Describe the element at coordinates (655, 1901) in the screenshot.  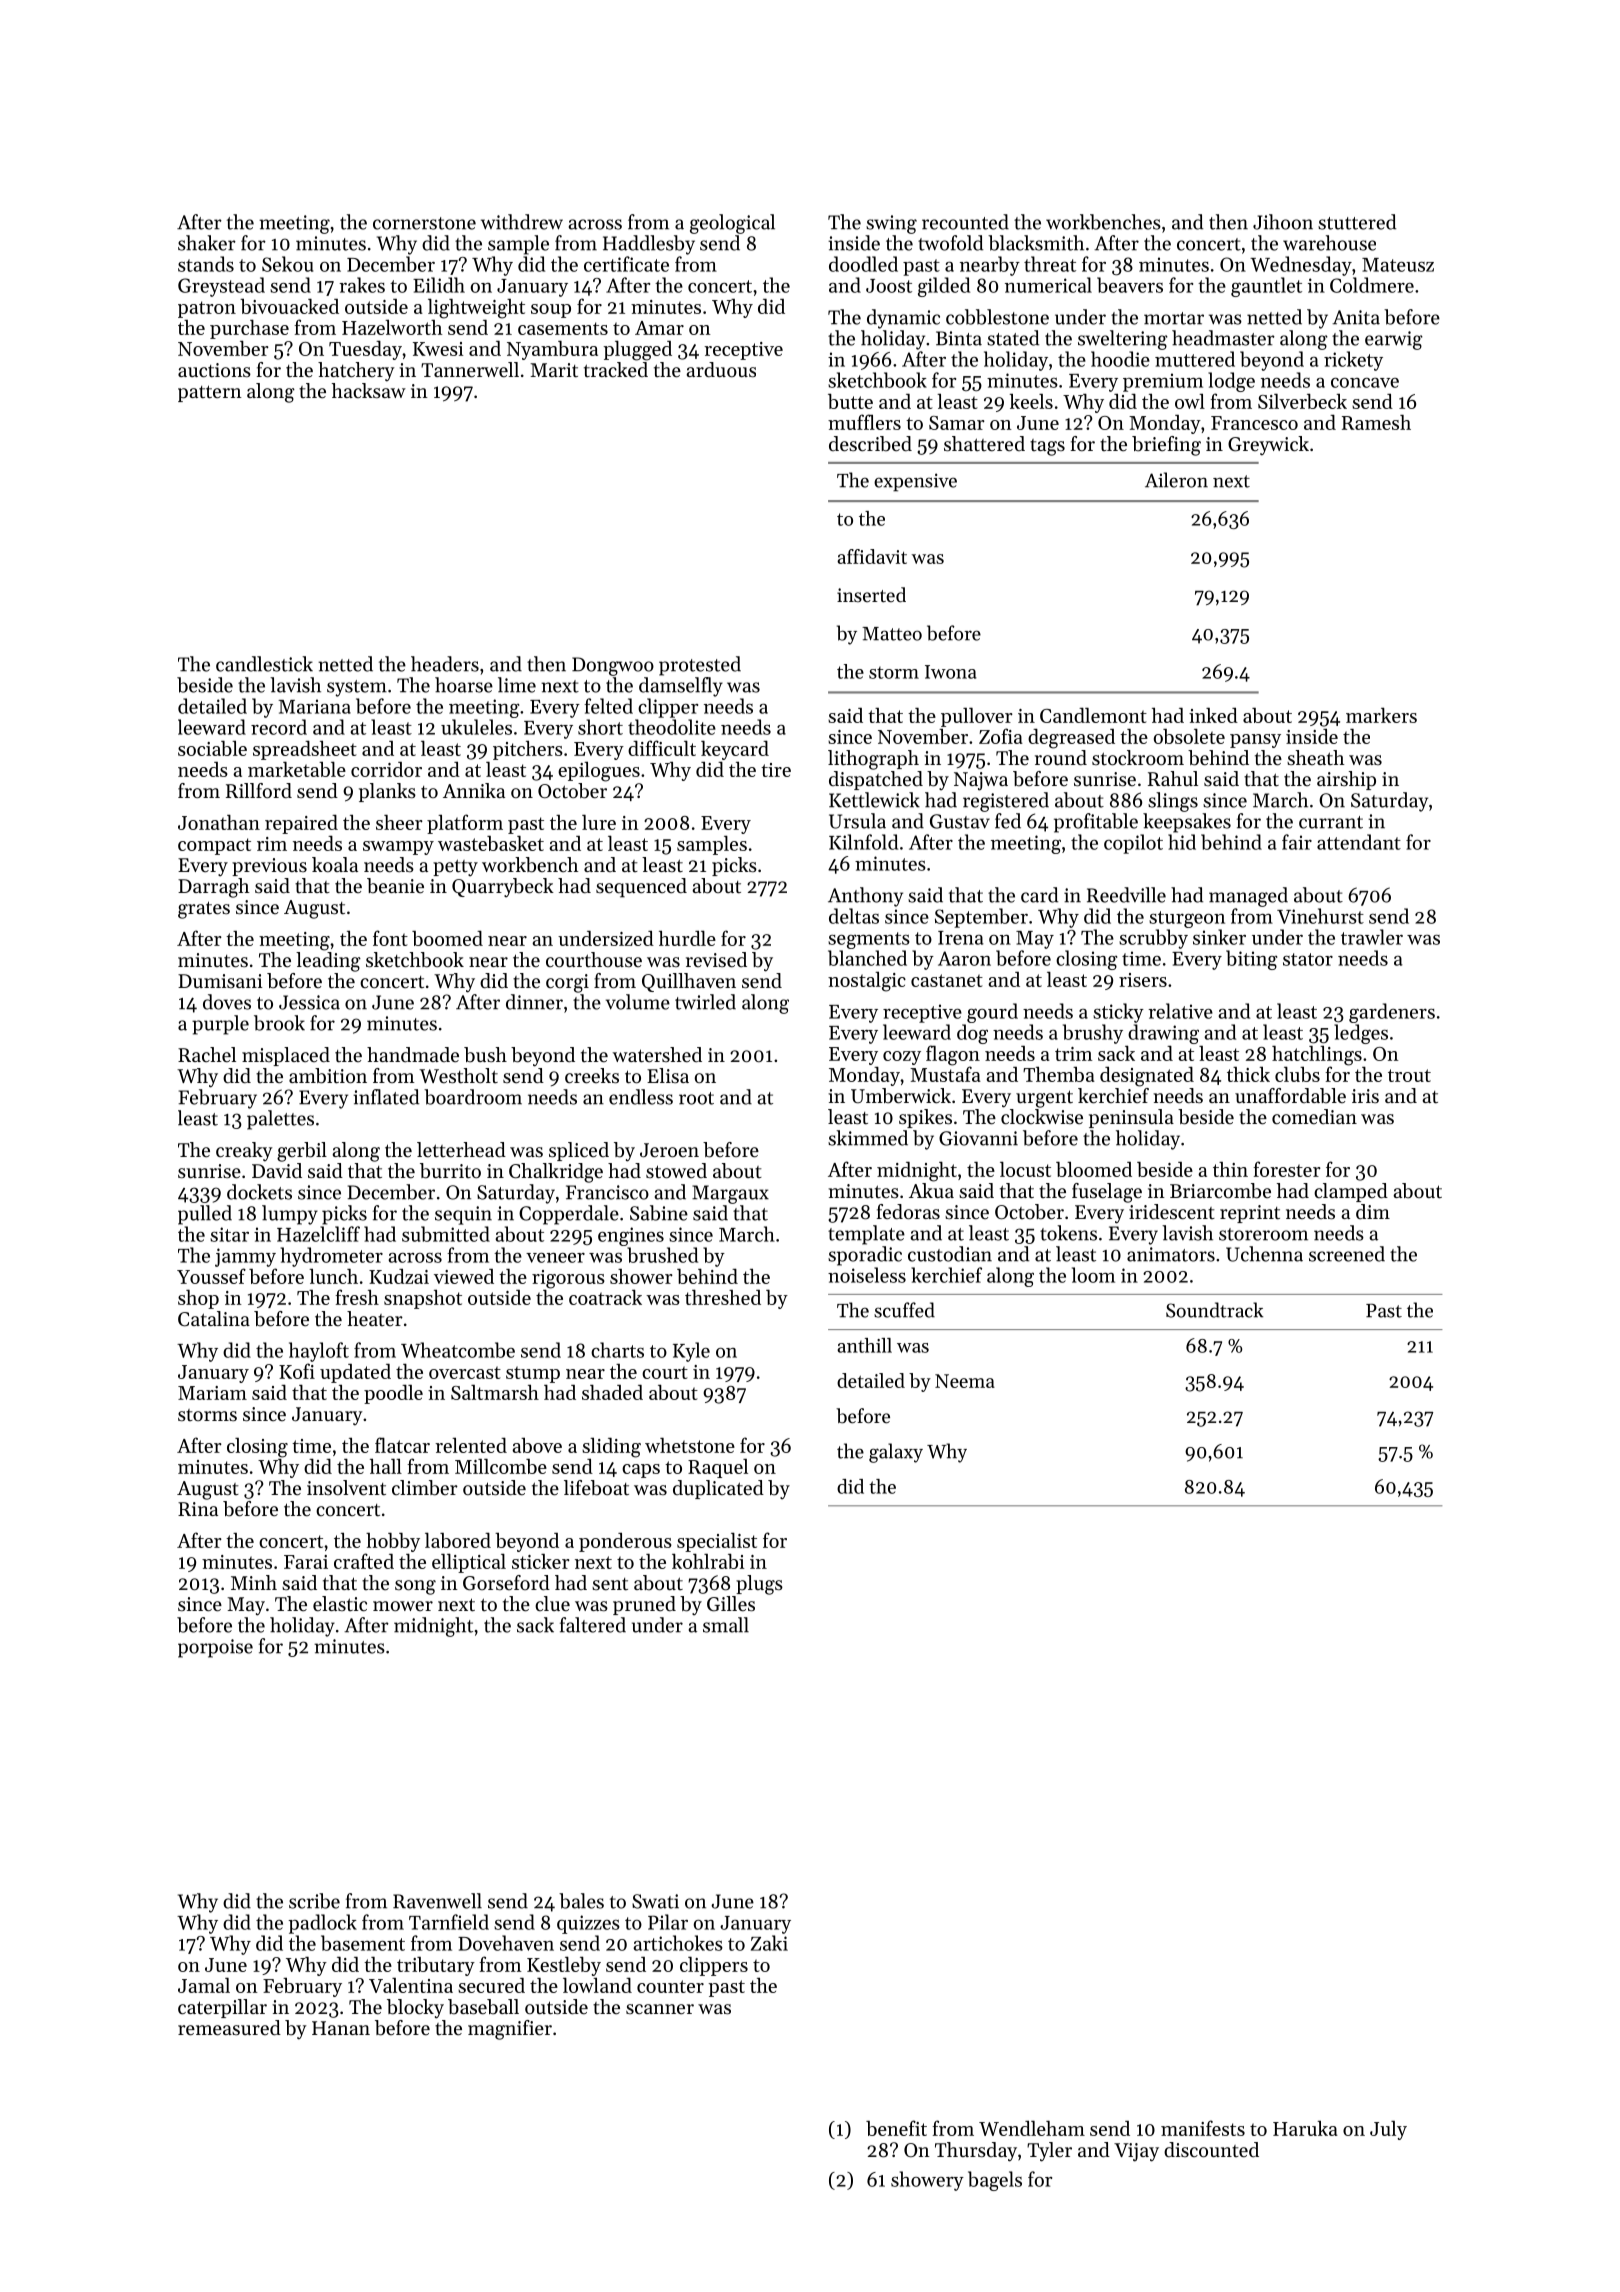
I see `Swati` at that location.
